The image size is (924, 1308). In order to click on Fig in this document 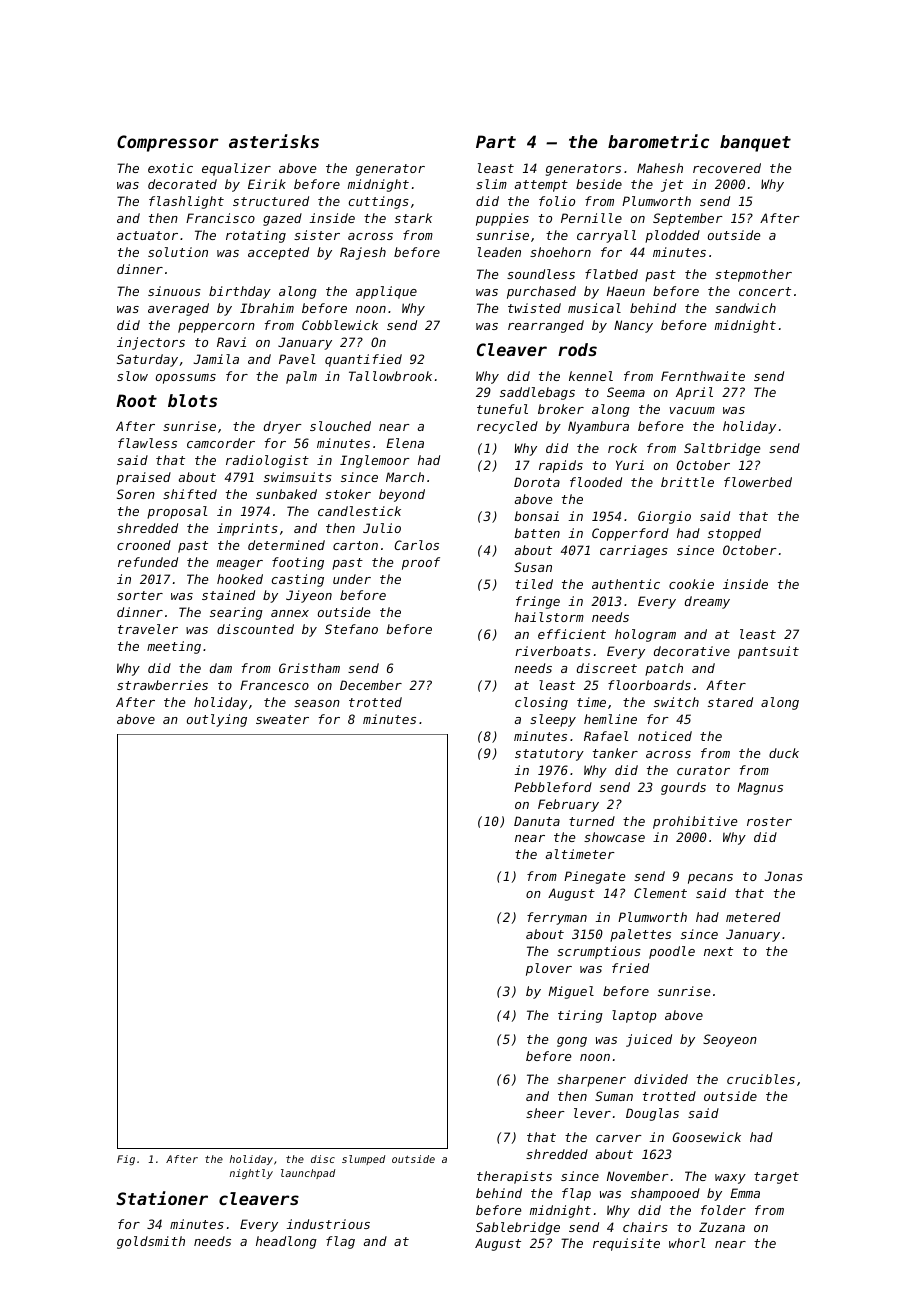, I will do `click(126, 1160)`.
